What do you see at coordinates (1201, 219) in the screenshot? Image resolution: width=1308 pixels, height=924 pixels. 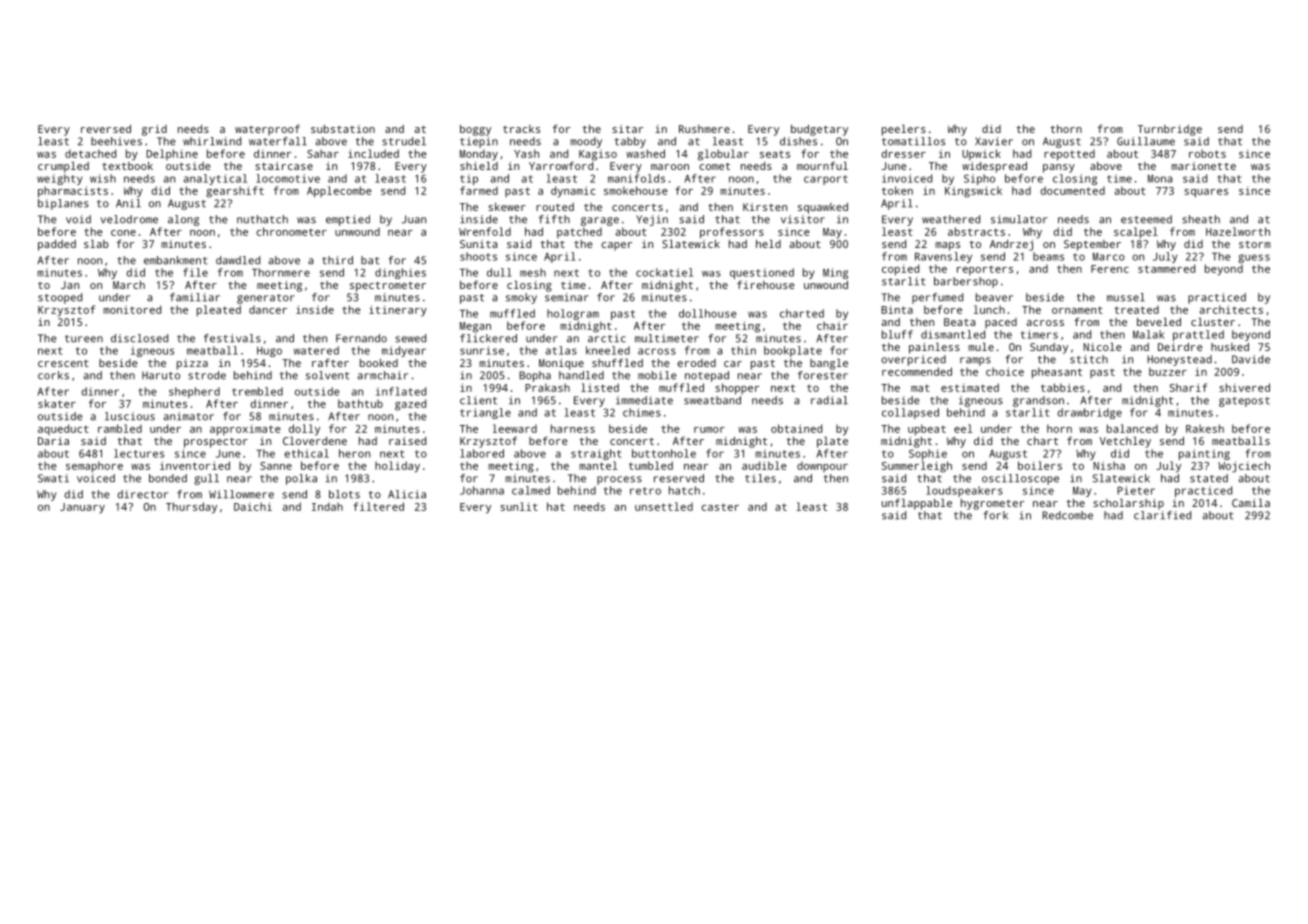 I see `sheath` at bounding box center [1201, 219].
